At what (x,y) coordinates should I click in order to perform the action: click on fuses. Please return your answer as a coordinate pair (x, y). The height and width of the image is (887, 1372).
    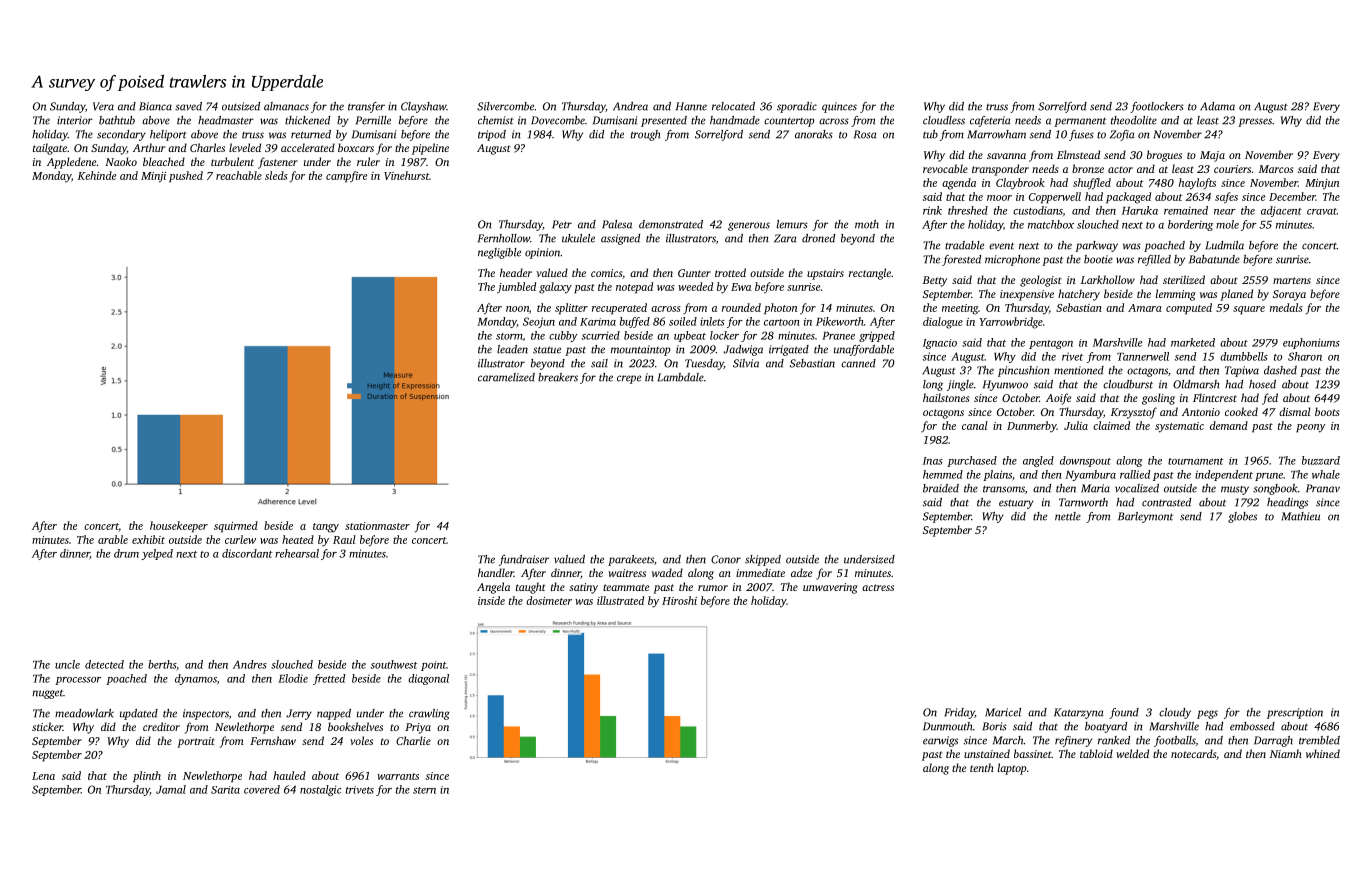
    Looking at the image, I should click on (1081, 135).
